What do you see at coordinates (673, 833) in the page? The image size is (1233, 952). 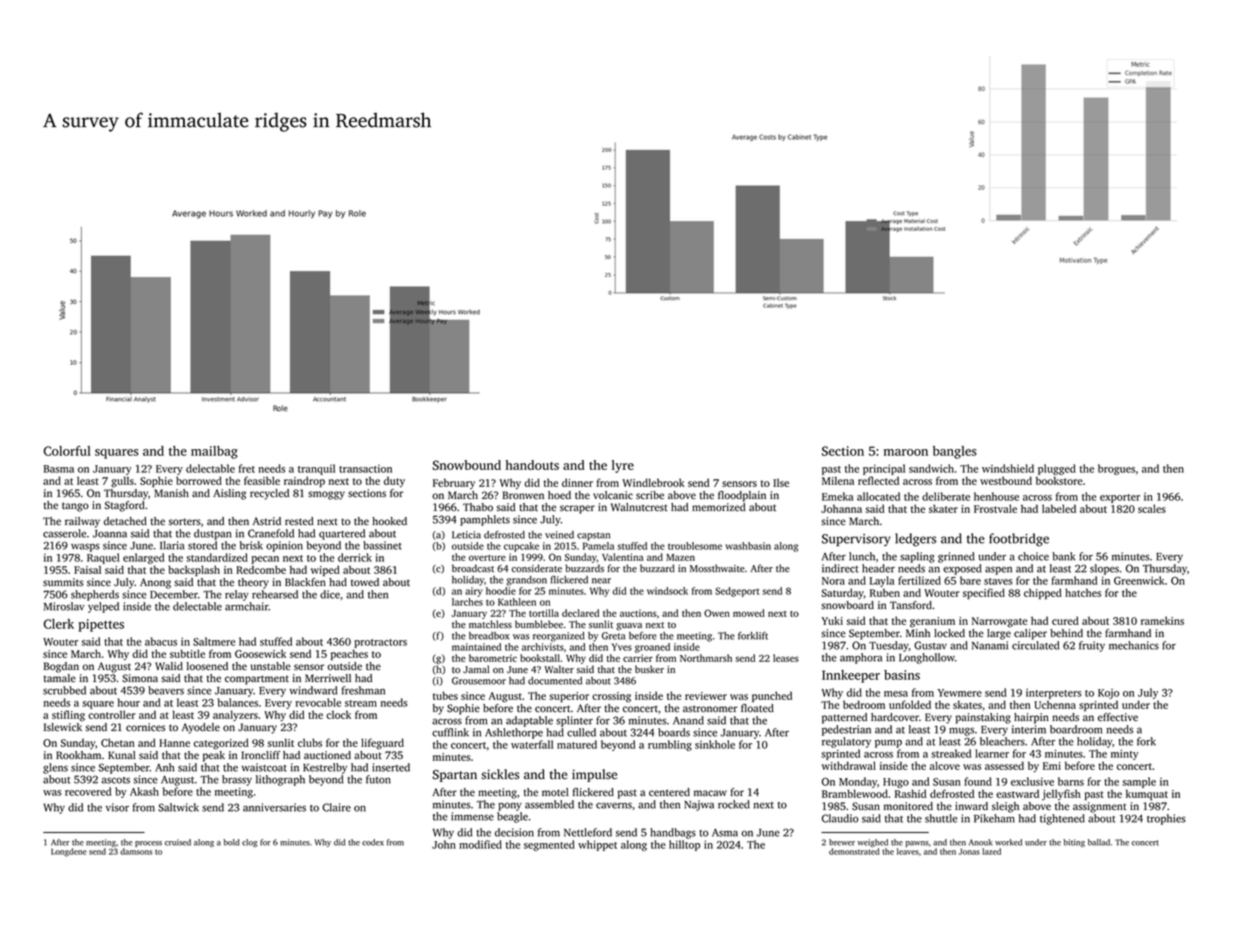 I see `handbags` at bounding box center [673, 833].
